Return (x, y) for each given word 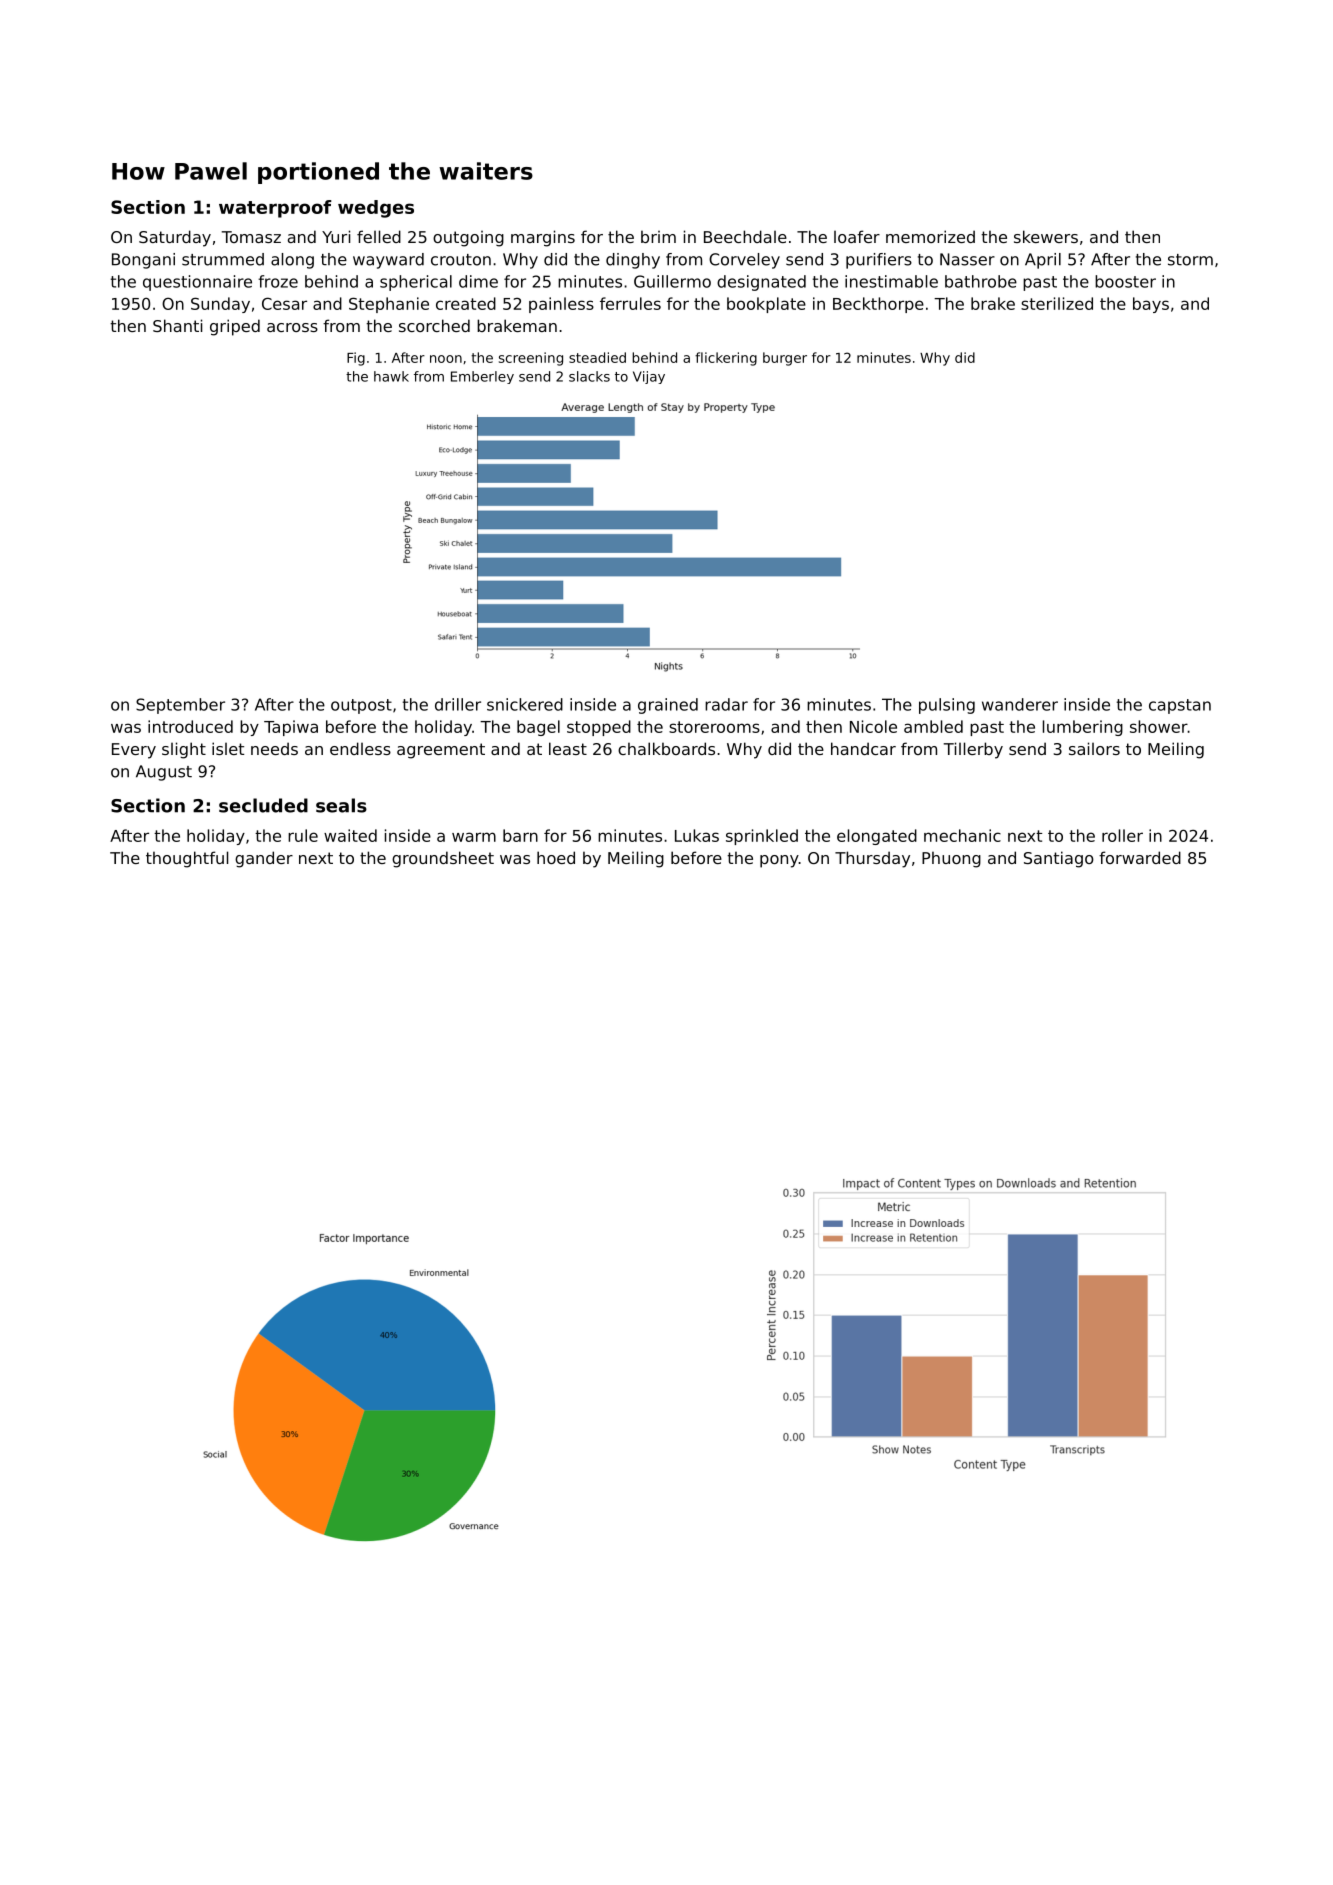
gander (264, 859)
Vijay (649, 377)
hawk (391, 376)
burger (785, 359)
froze (278, 281)
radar (726, 704)
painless (561, 305)
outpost (361, 706)
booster (1125, 281)
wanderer (1020, 704)
